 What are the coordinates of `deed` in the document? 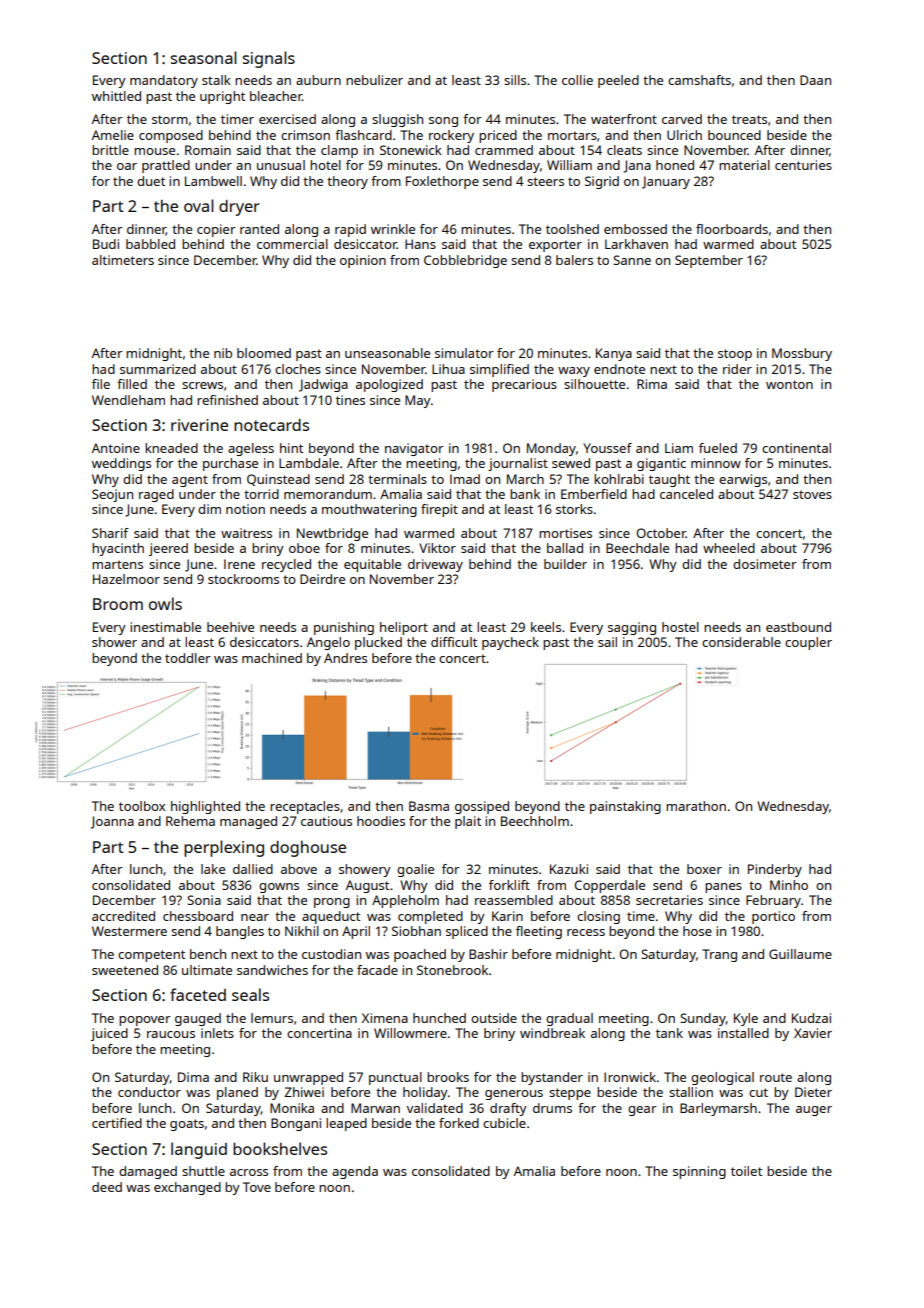 It's located at (107, 1187).
